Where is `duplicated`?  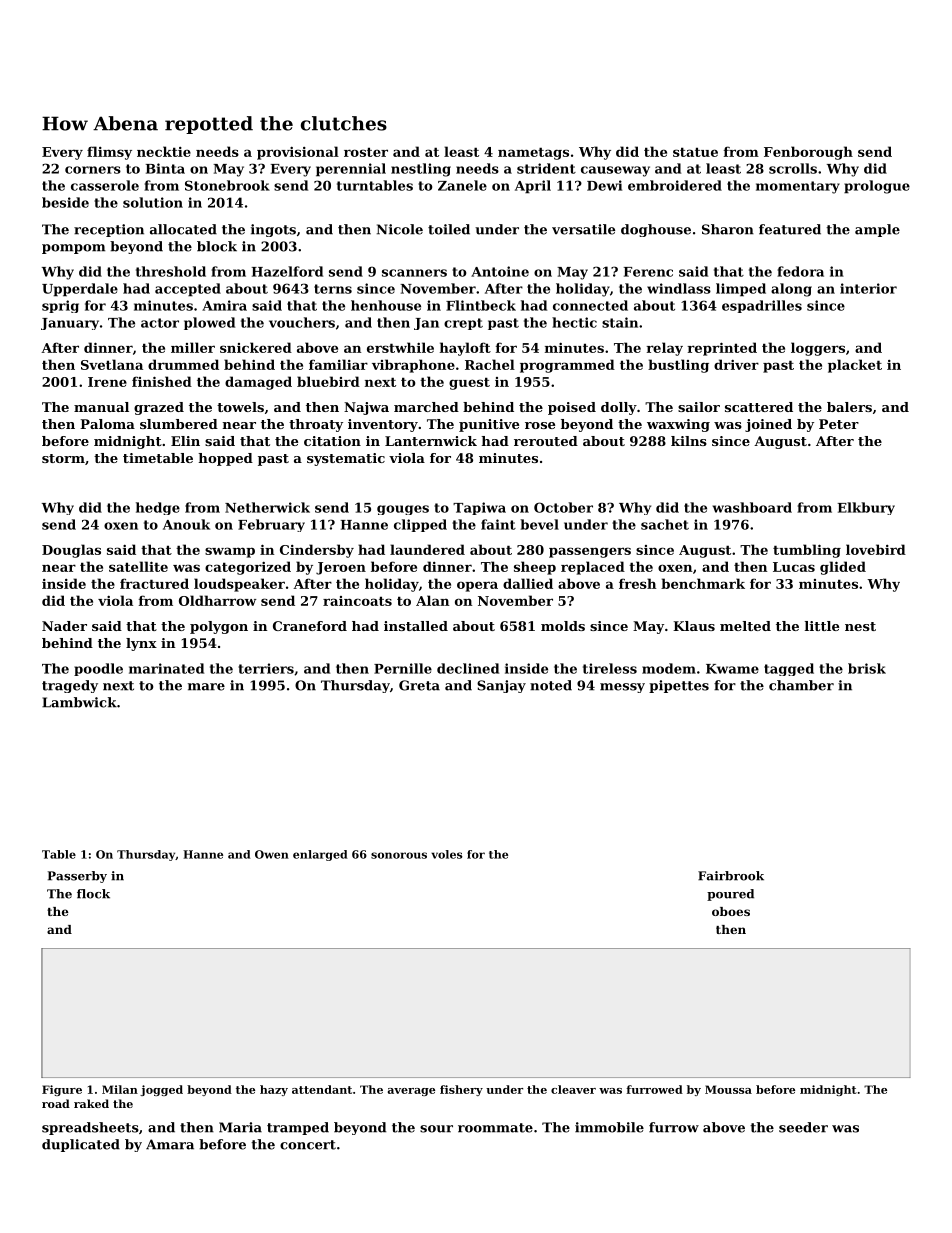 duplicated is located at coordinates (81, 1145).
